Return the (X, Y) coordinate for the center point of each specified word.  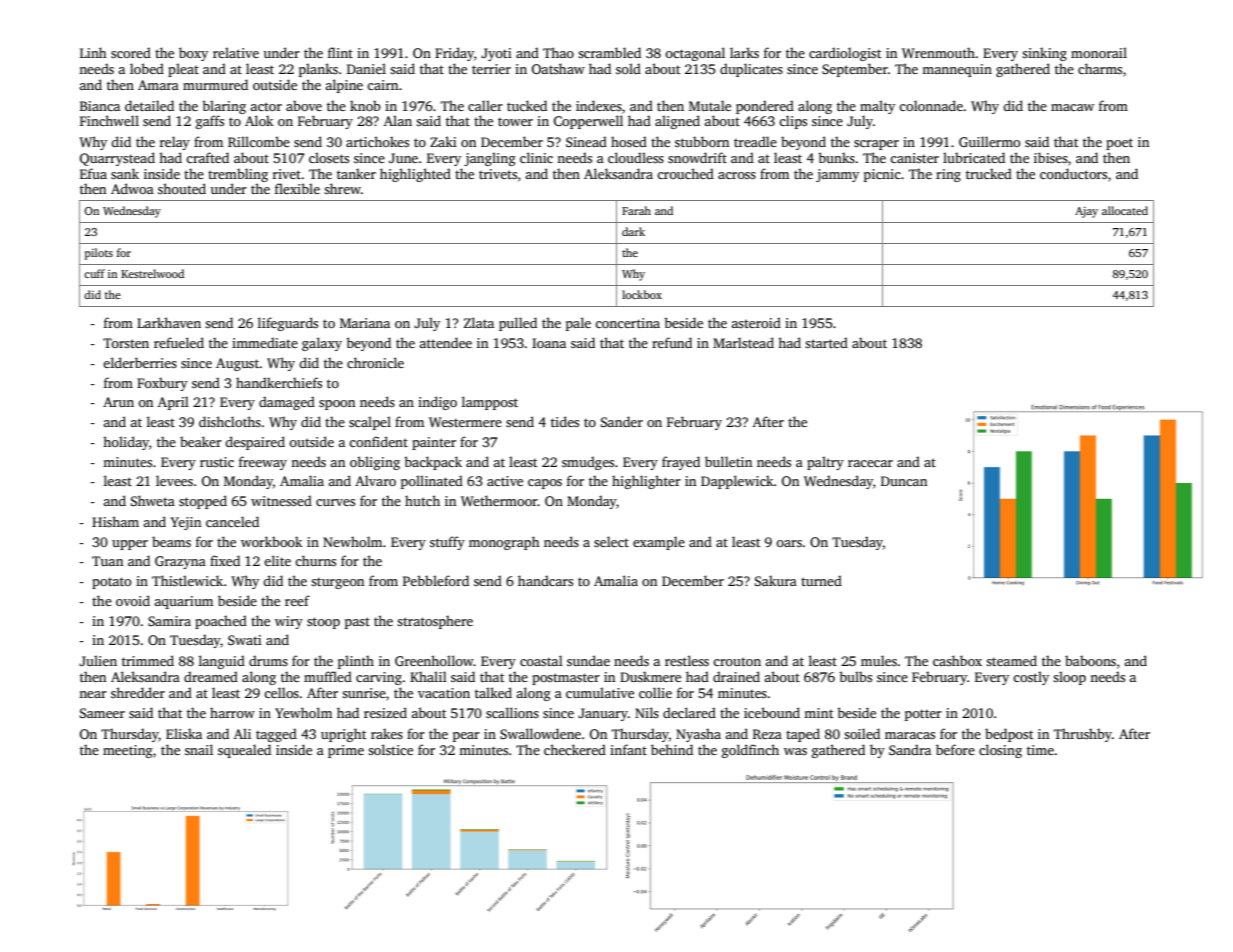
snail (199, 749)
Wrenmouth (938, 52)
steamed (1011, 660)
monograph (504, 543)
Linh (93, 52)
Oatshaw (558, 68)
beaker (201, 441)
